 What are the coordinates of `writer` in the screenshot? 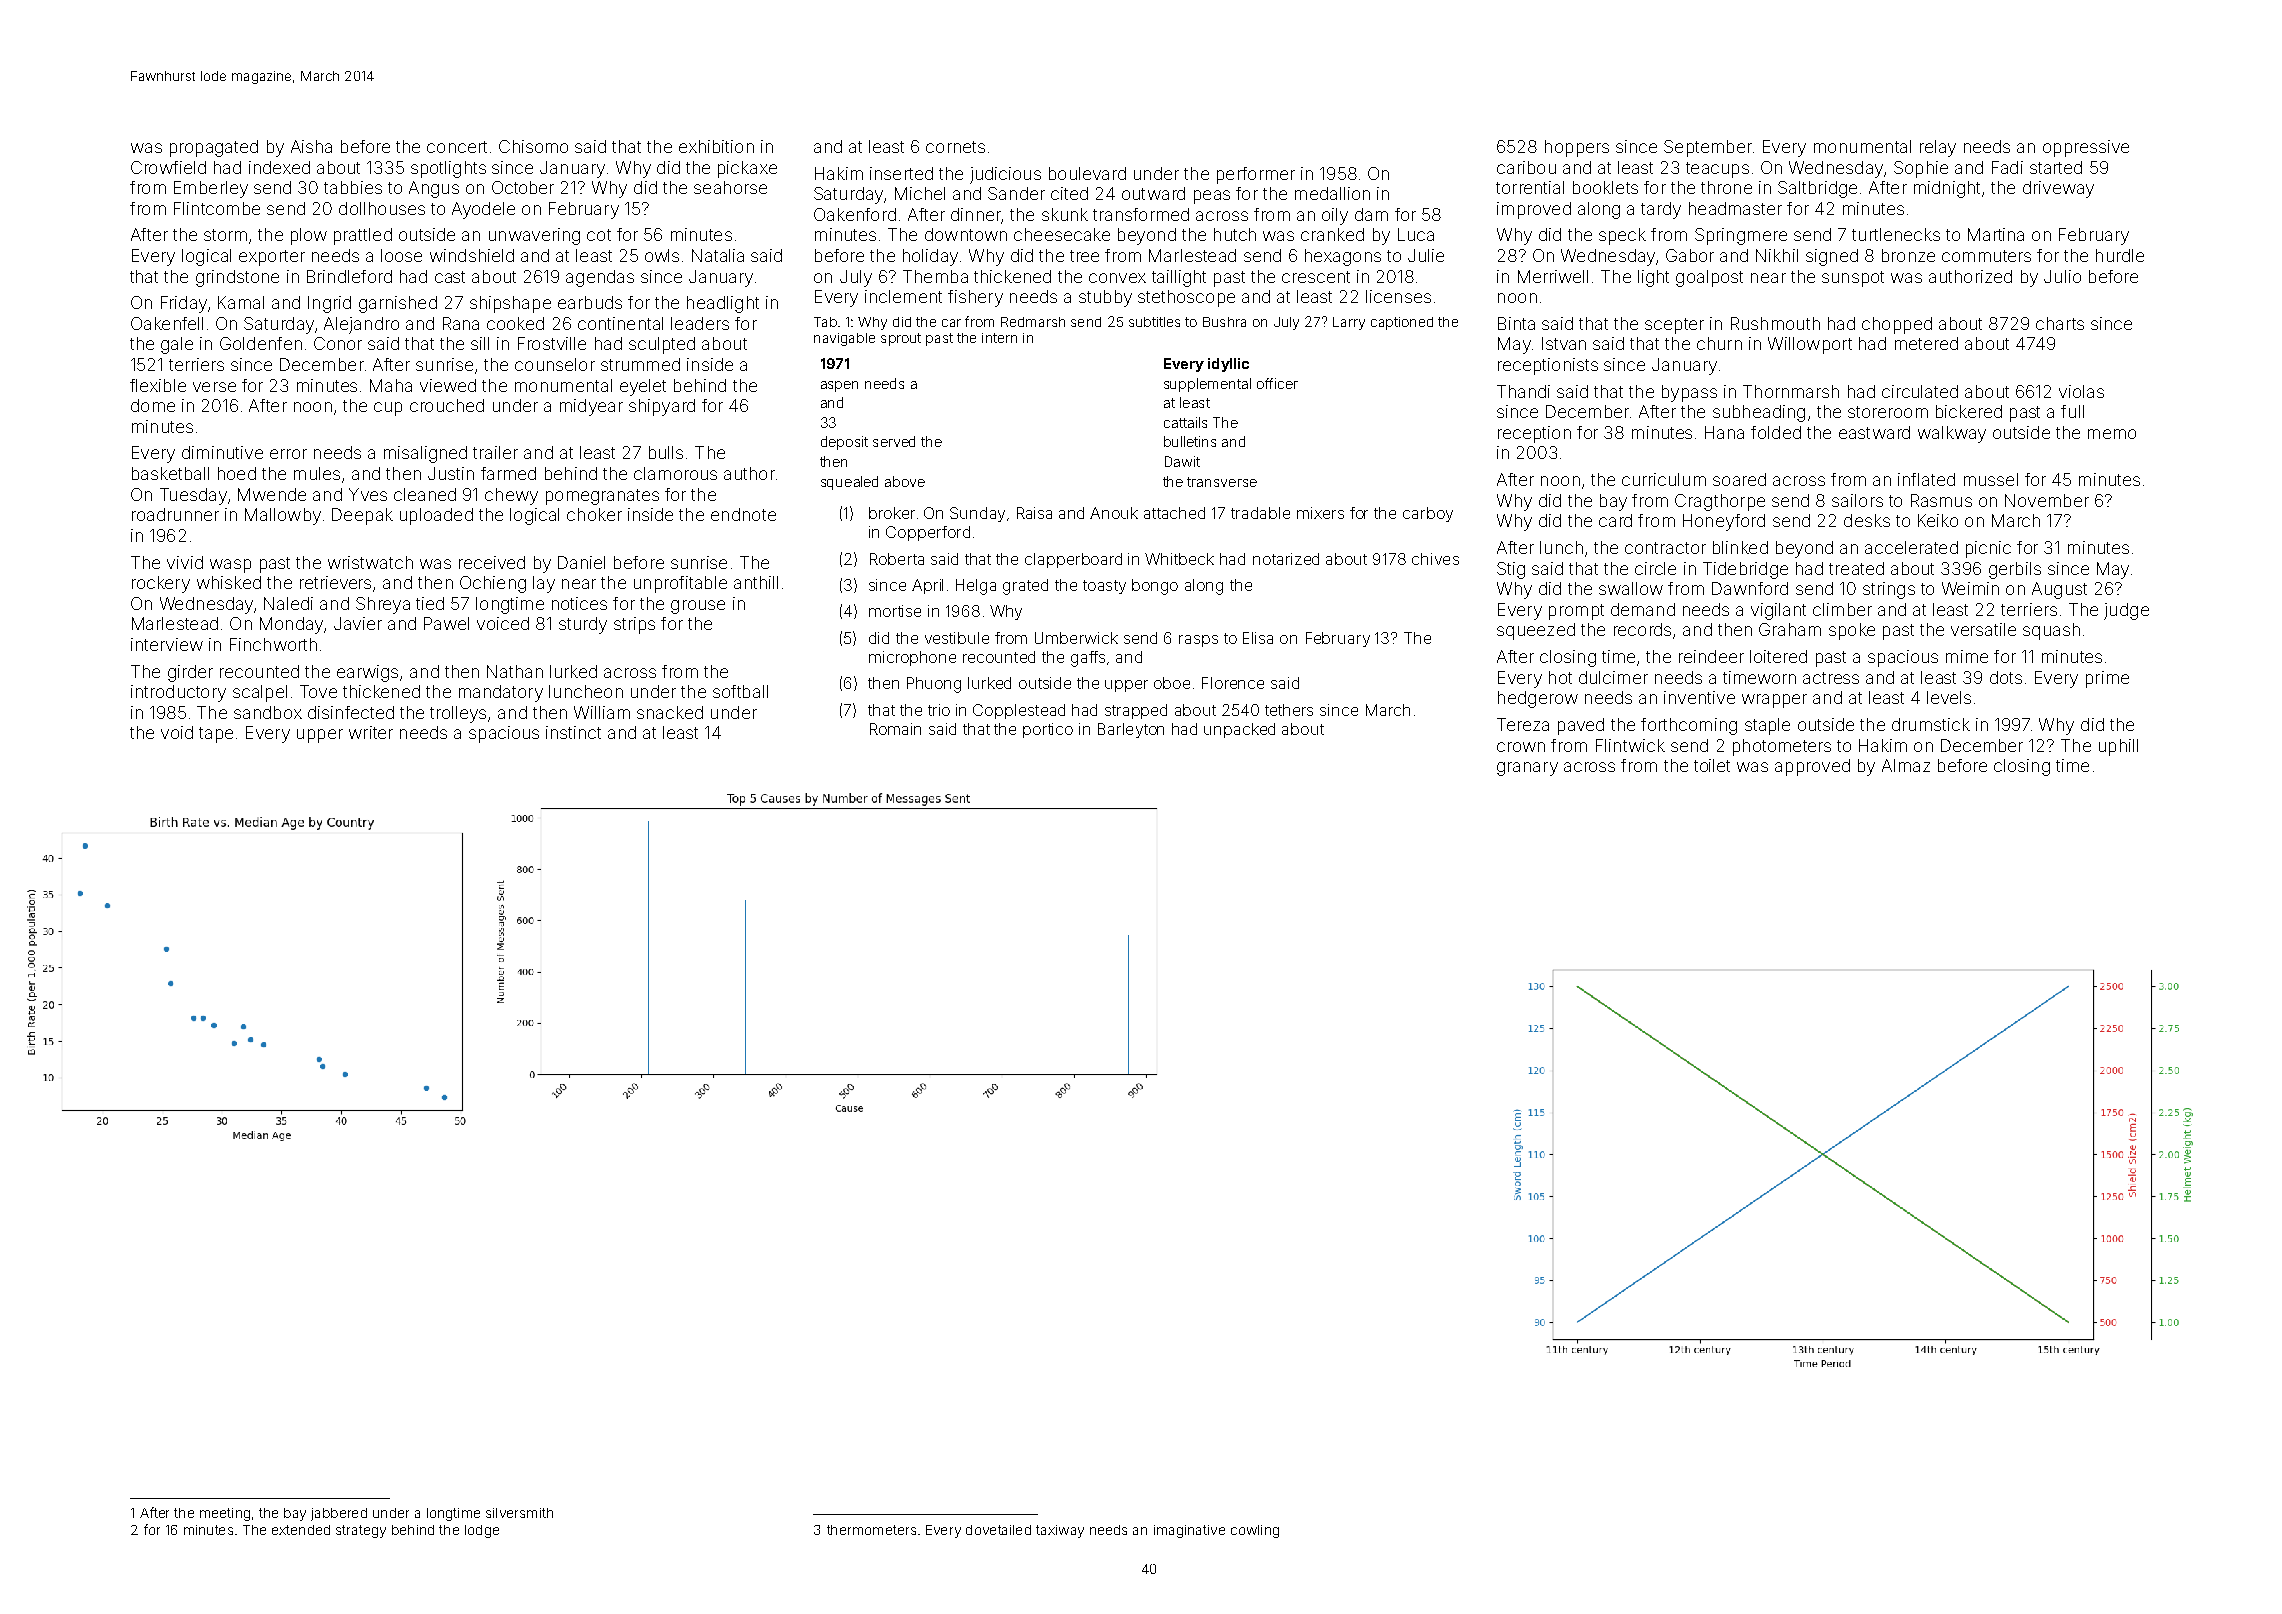 It's located at (371, 732).
